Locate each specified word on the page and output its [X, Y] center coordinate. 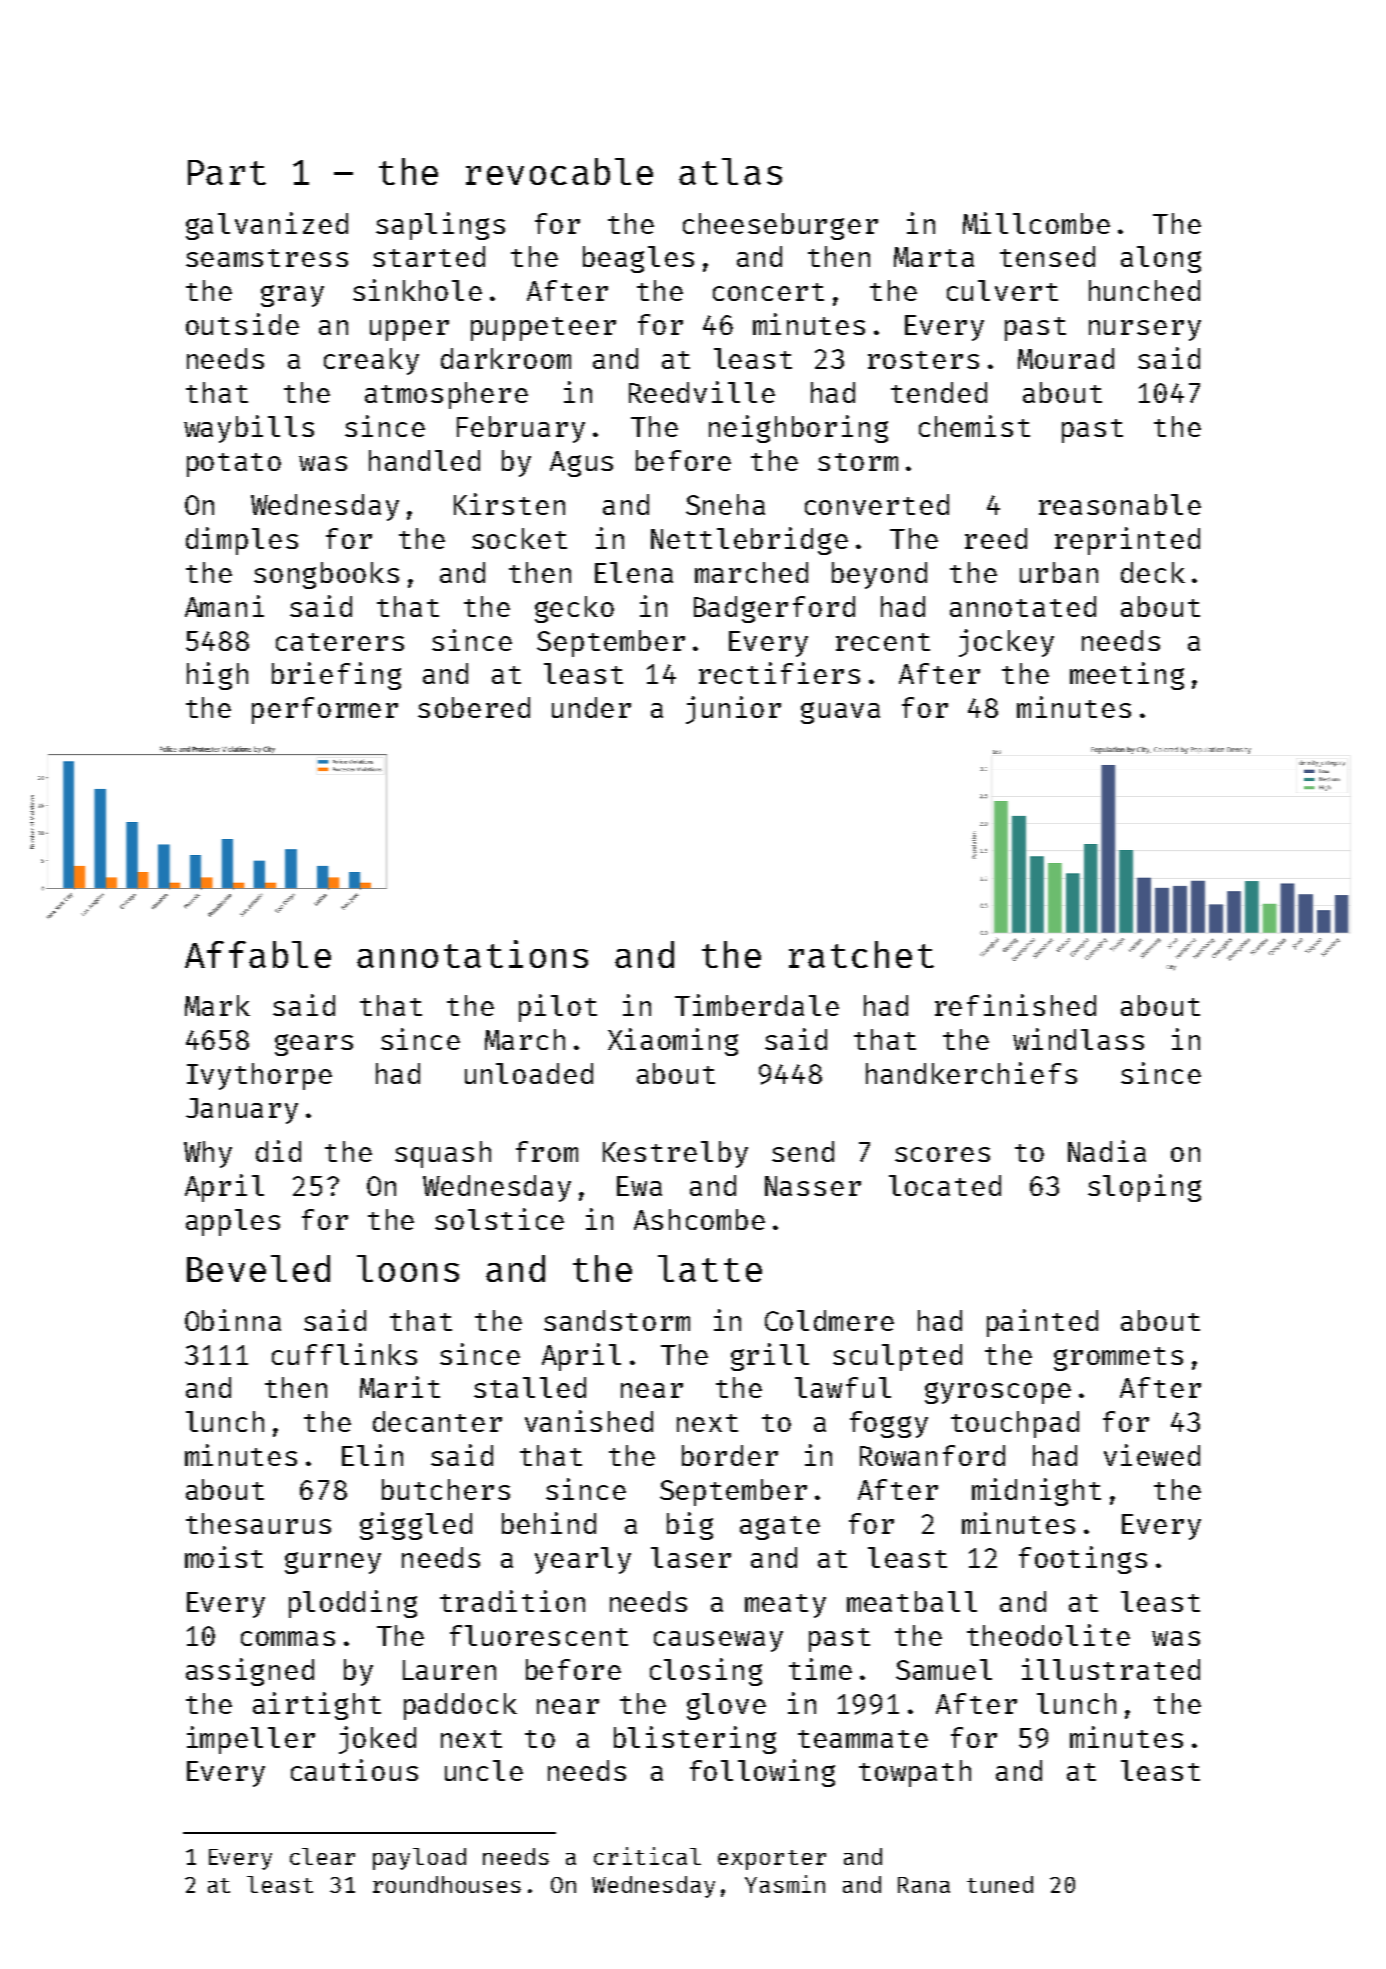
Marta [934, 257]
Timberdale [757, 1005]
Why [208, 1154]
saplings [440, 226]
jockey [1006, 643]
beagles [638, 259]
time [820, 1669]
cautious [354, 1770]
